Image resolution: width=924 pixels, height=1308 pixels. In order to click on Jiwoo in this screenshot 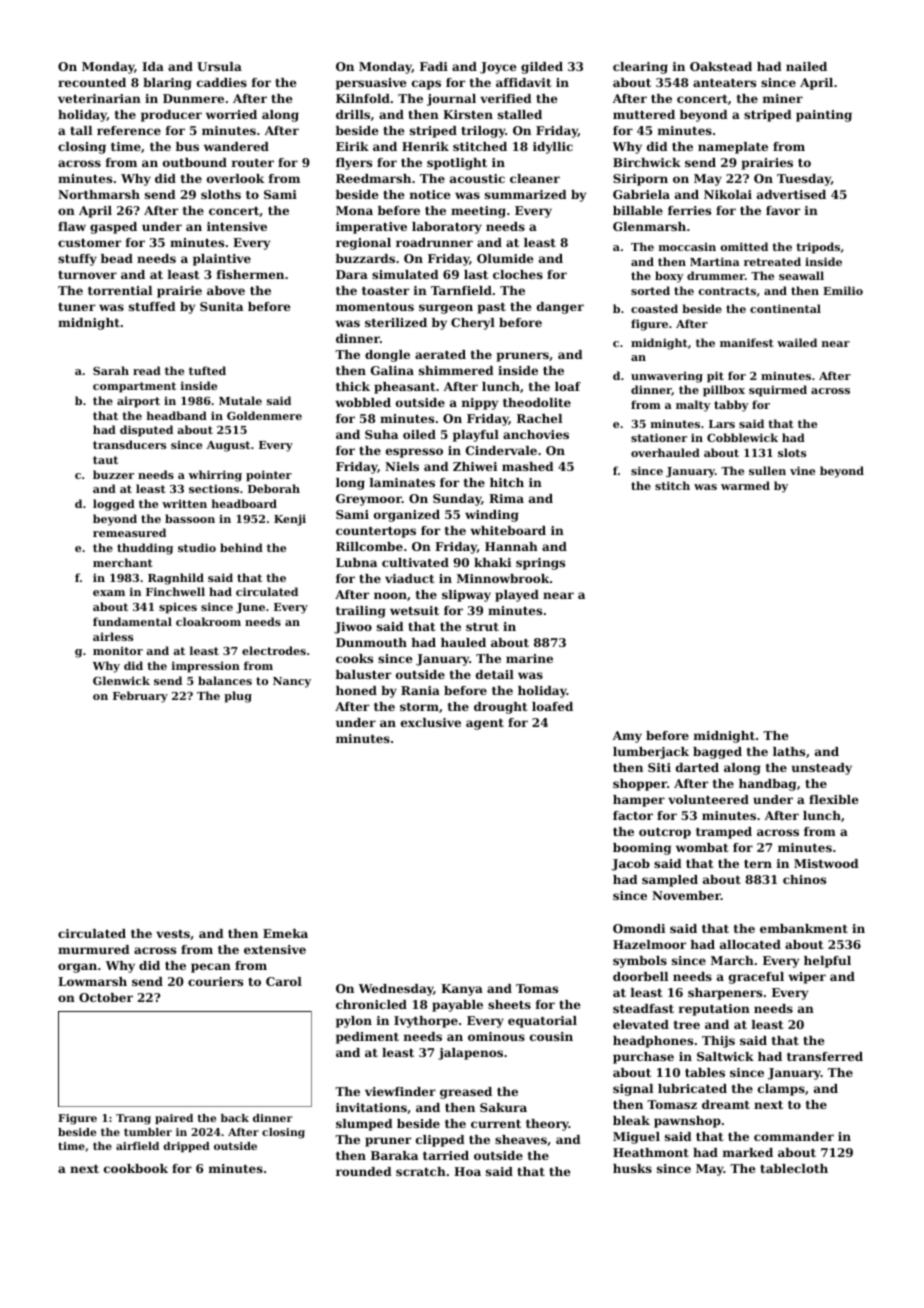, I will do `click(353, 628)`.
